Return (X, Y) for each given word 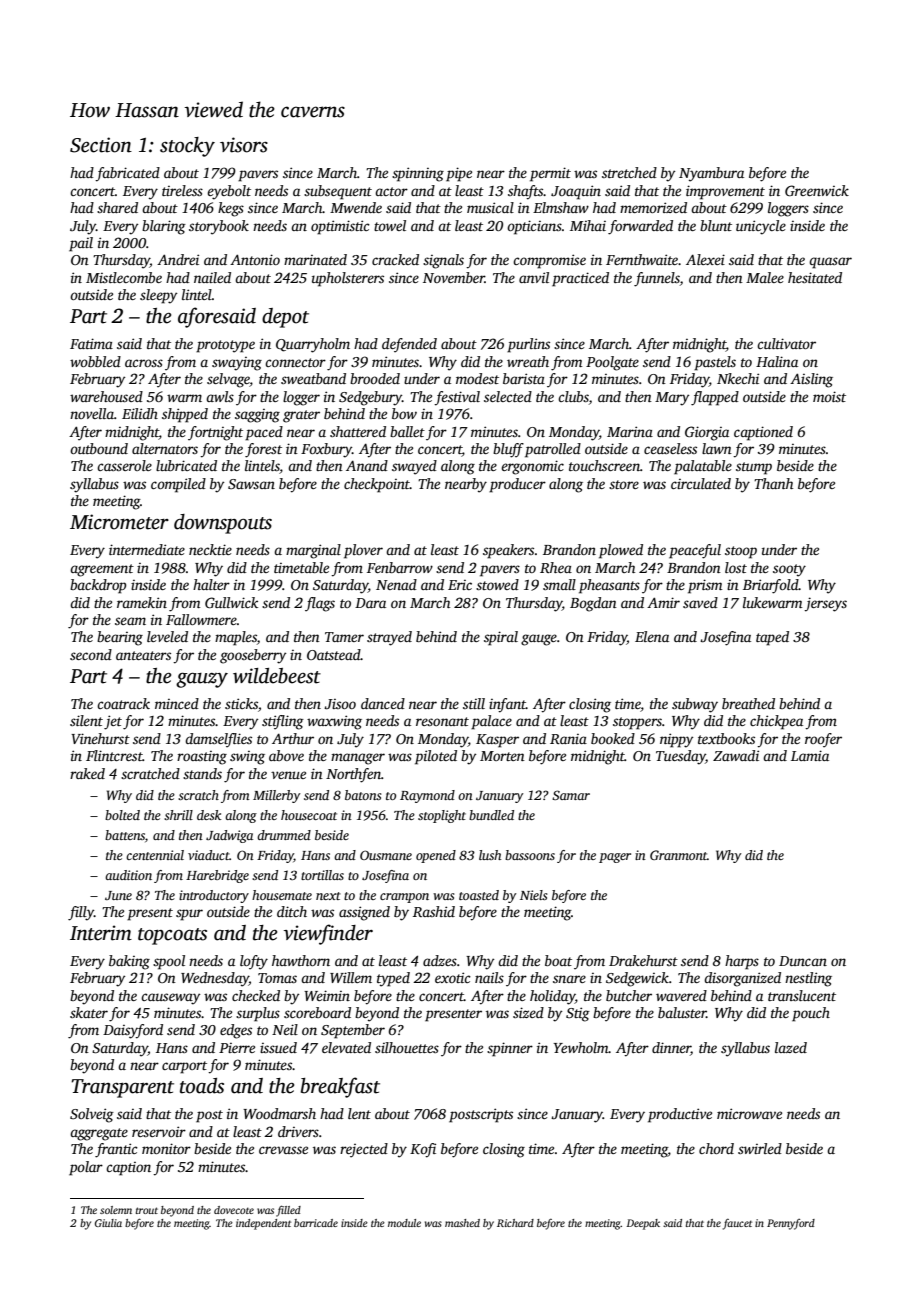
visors (244, 145)
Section (101, 145)
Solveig (92, 1115)
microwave (749, 1113)
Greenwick (817, 190)
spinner (510, 1049)
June (118, 895)
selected (508, 396)
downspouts (223, 524)
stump (754, 468)
